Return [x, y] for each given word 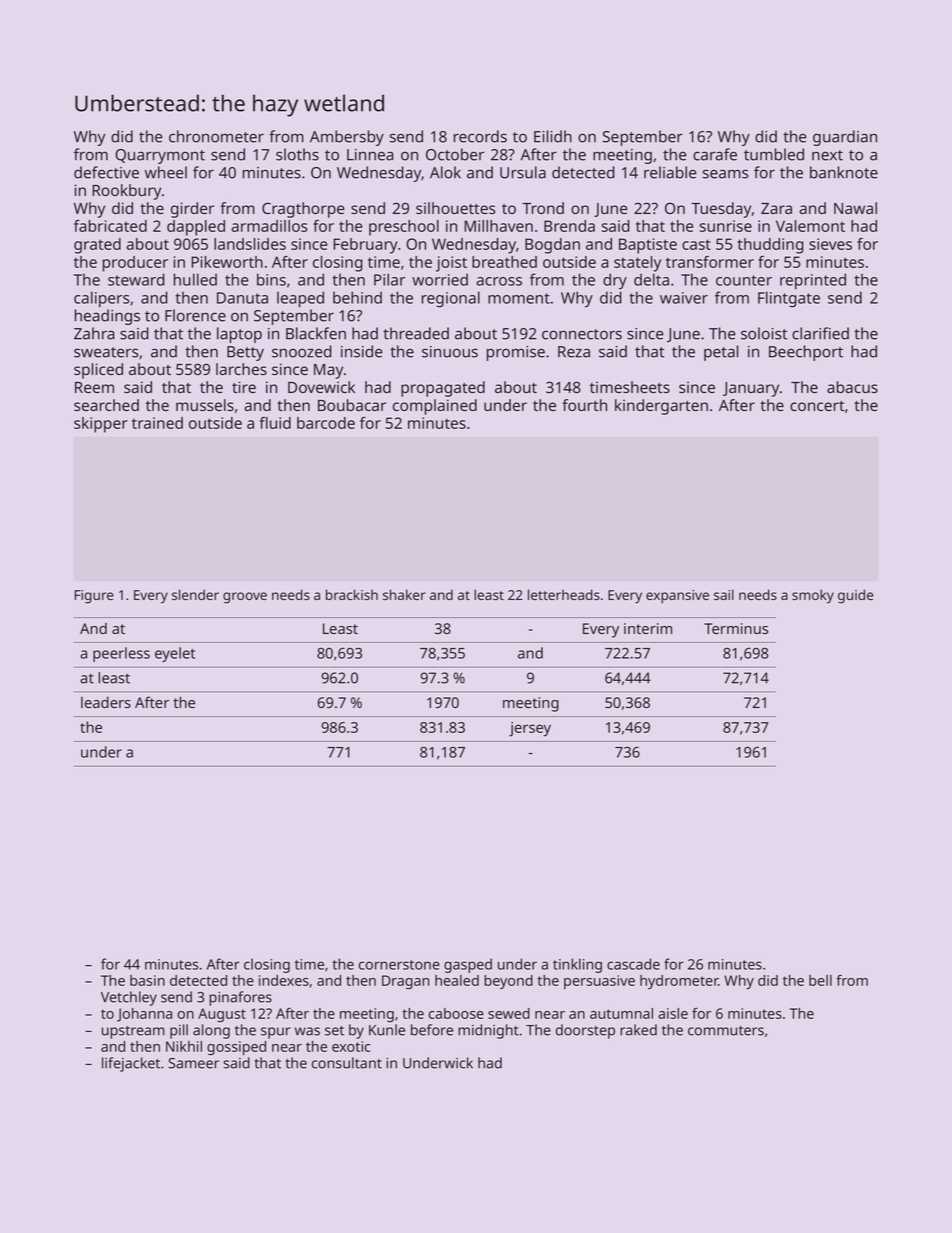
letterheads [564, 594]
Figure [94, 597]
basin [147, 980]
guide [856, 596]
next [827, 155]
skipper [101, 425]
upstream [133, 1032]
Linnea [370, 155]
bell [820, 980]
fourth [584, 405]
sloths [297, 154]
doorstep [585, 1031]
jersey [530, 729]
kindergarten [661, 407]
